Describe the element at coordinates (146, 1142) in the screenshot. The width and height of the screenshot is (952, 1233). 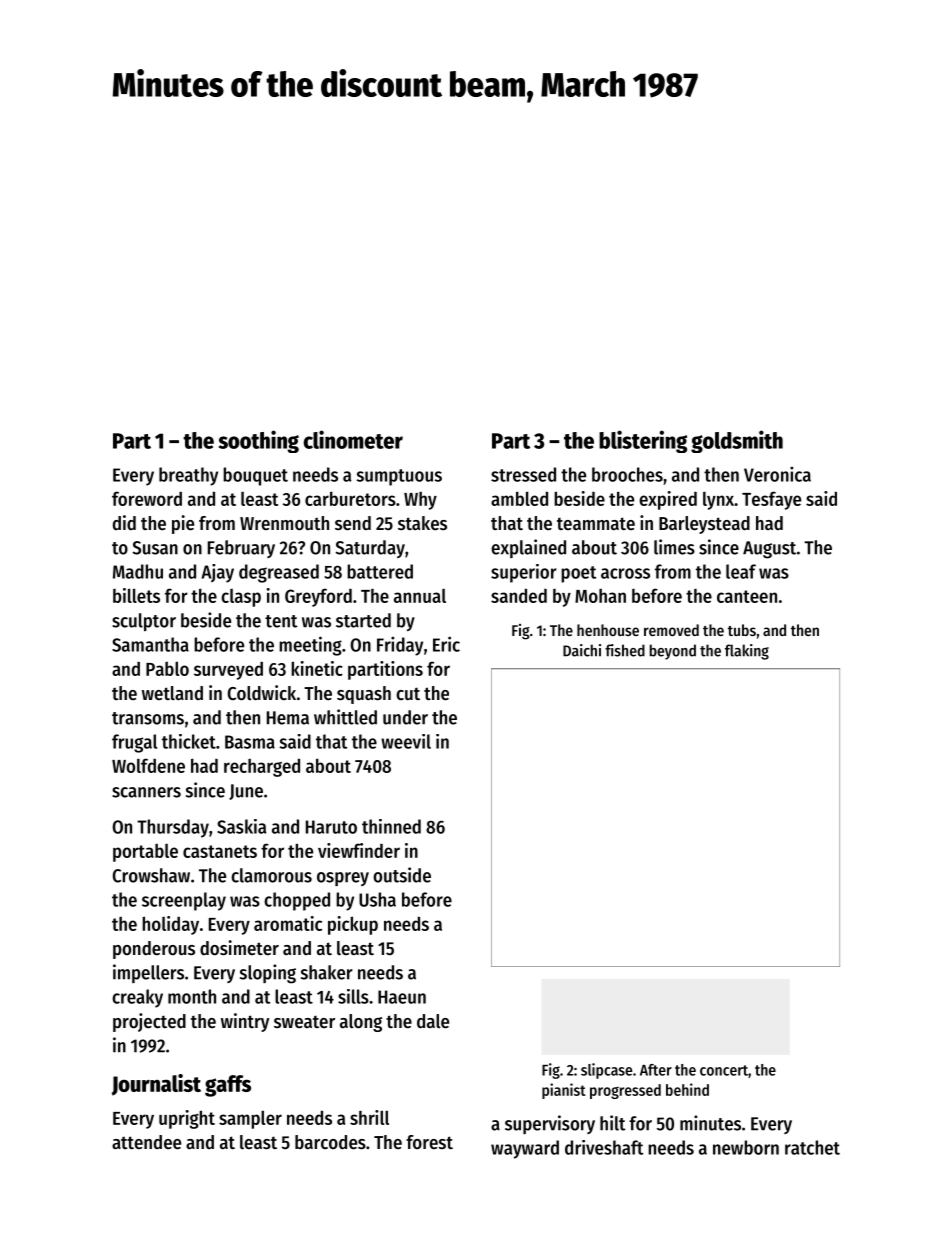
I see `attendee` at that location.
